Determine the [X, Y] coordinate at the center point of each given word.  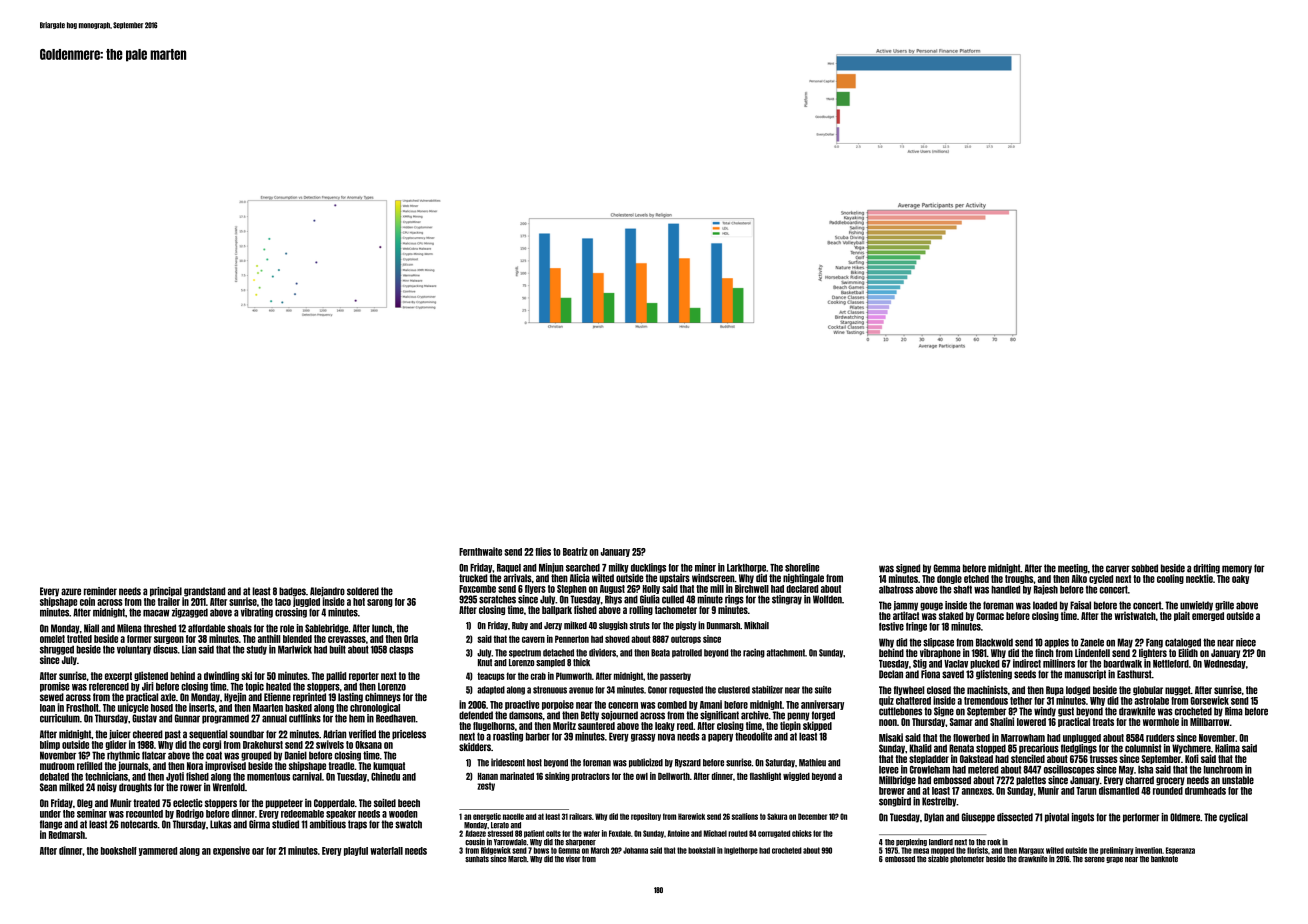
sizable [938, 858]
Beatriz [575, 551]
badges [292, 592]
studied [285, 824]
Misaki [891, 737]
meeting [1073, 569]
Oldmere [1185, 817]
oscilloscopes [1069, 770]
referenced [109, 687]
